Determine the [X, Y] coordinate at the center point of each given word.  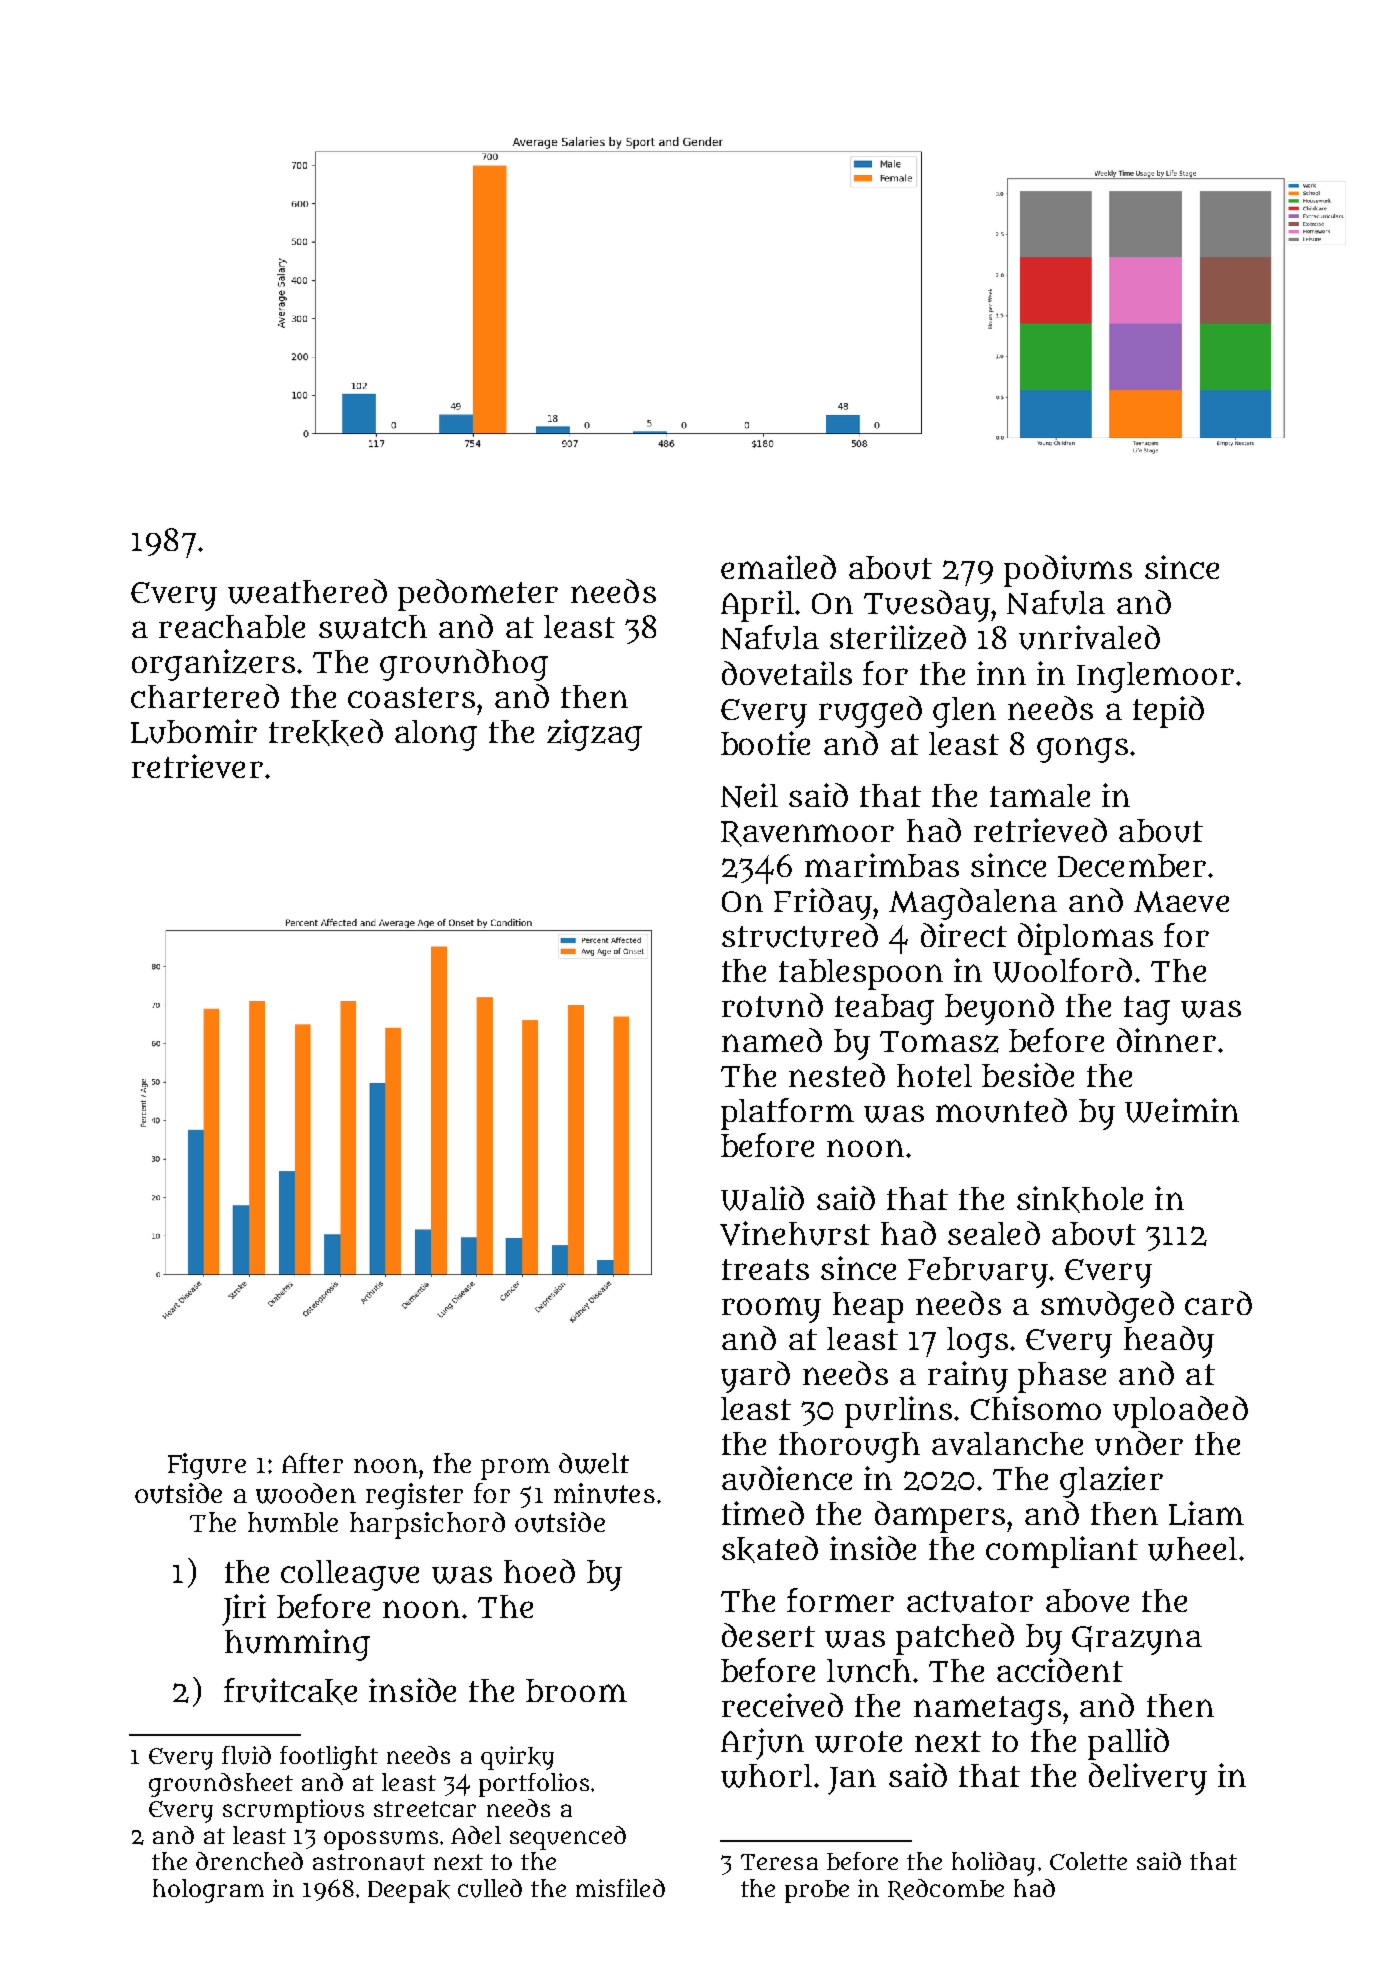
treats [765, 1269]
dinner [1166, 1040]
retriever [197, 766]
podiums [1068, 571]
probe [817, 1891]
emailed [778, 567]
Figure [207, 1466]
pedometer [478, 595]
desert [768, 1635]
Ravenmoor [807, 834]
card [1218, 1303]
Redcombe [946, 1889]
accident [1060, 1670]
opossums [381, 1840]
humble [293, 1522]
